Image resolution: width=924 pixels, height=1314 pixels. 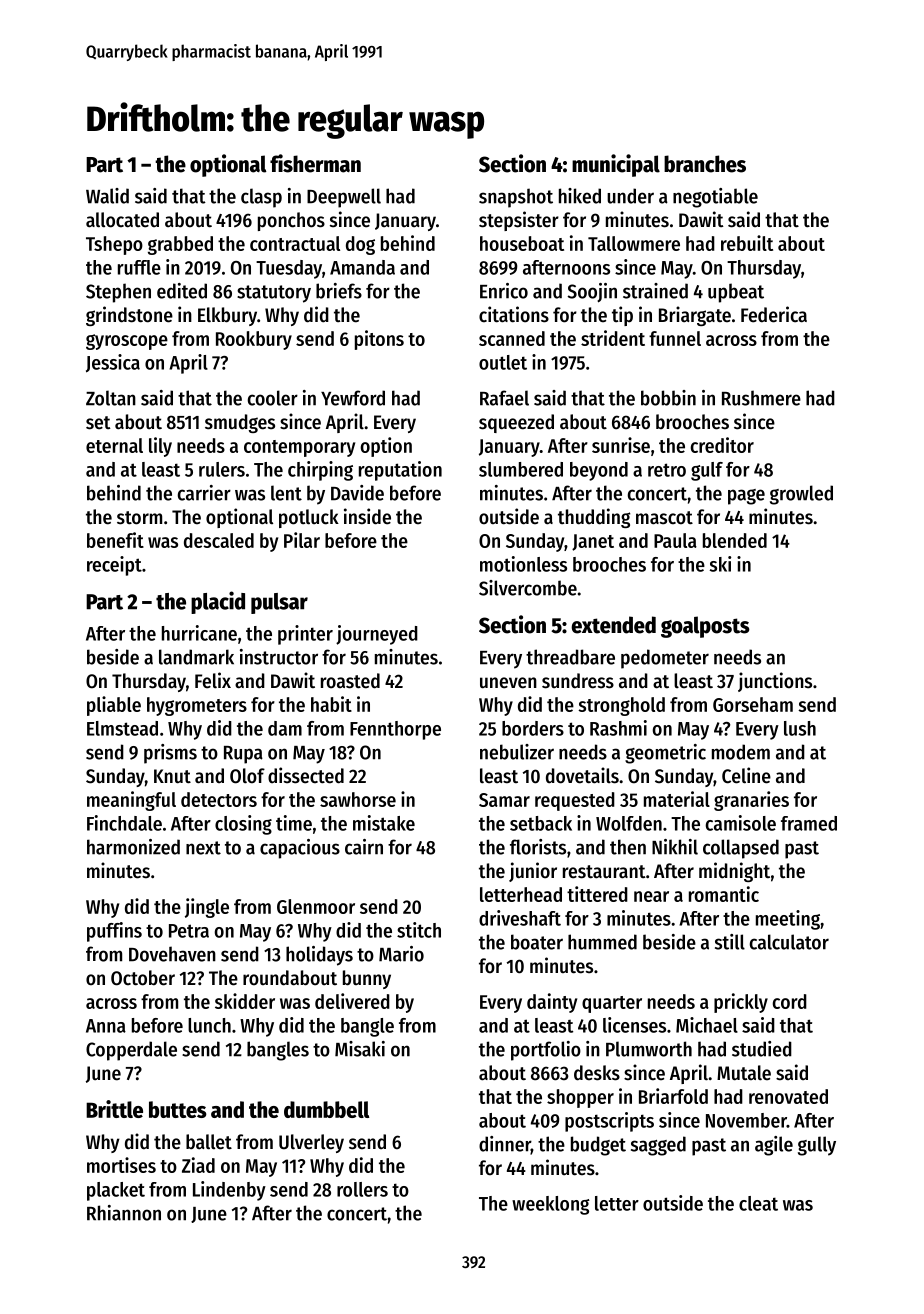 I want to click on snapshot, so click(x=516, y=198).
